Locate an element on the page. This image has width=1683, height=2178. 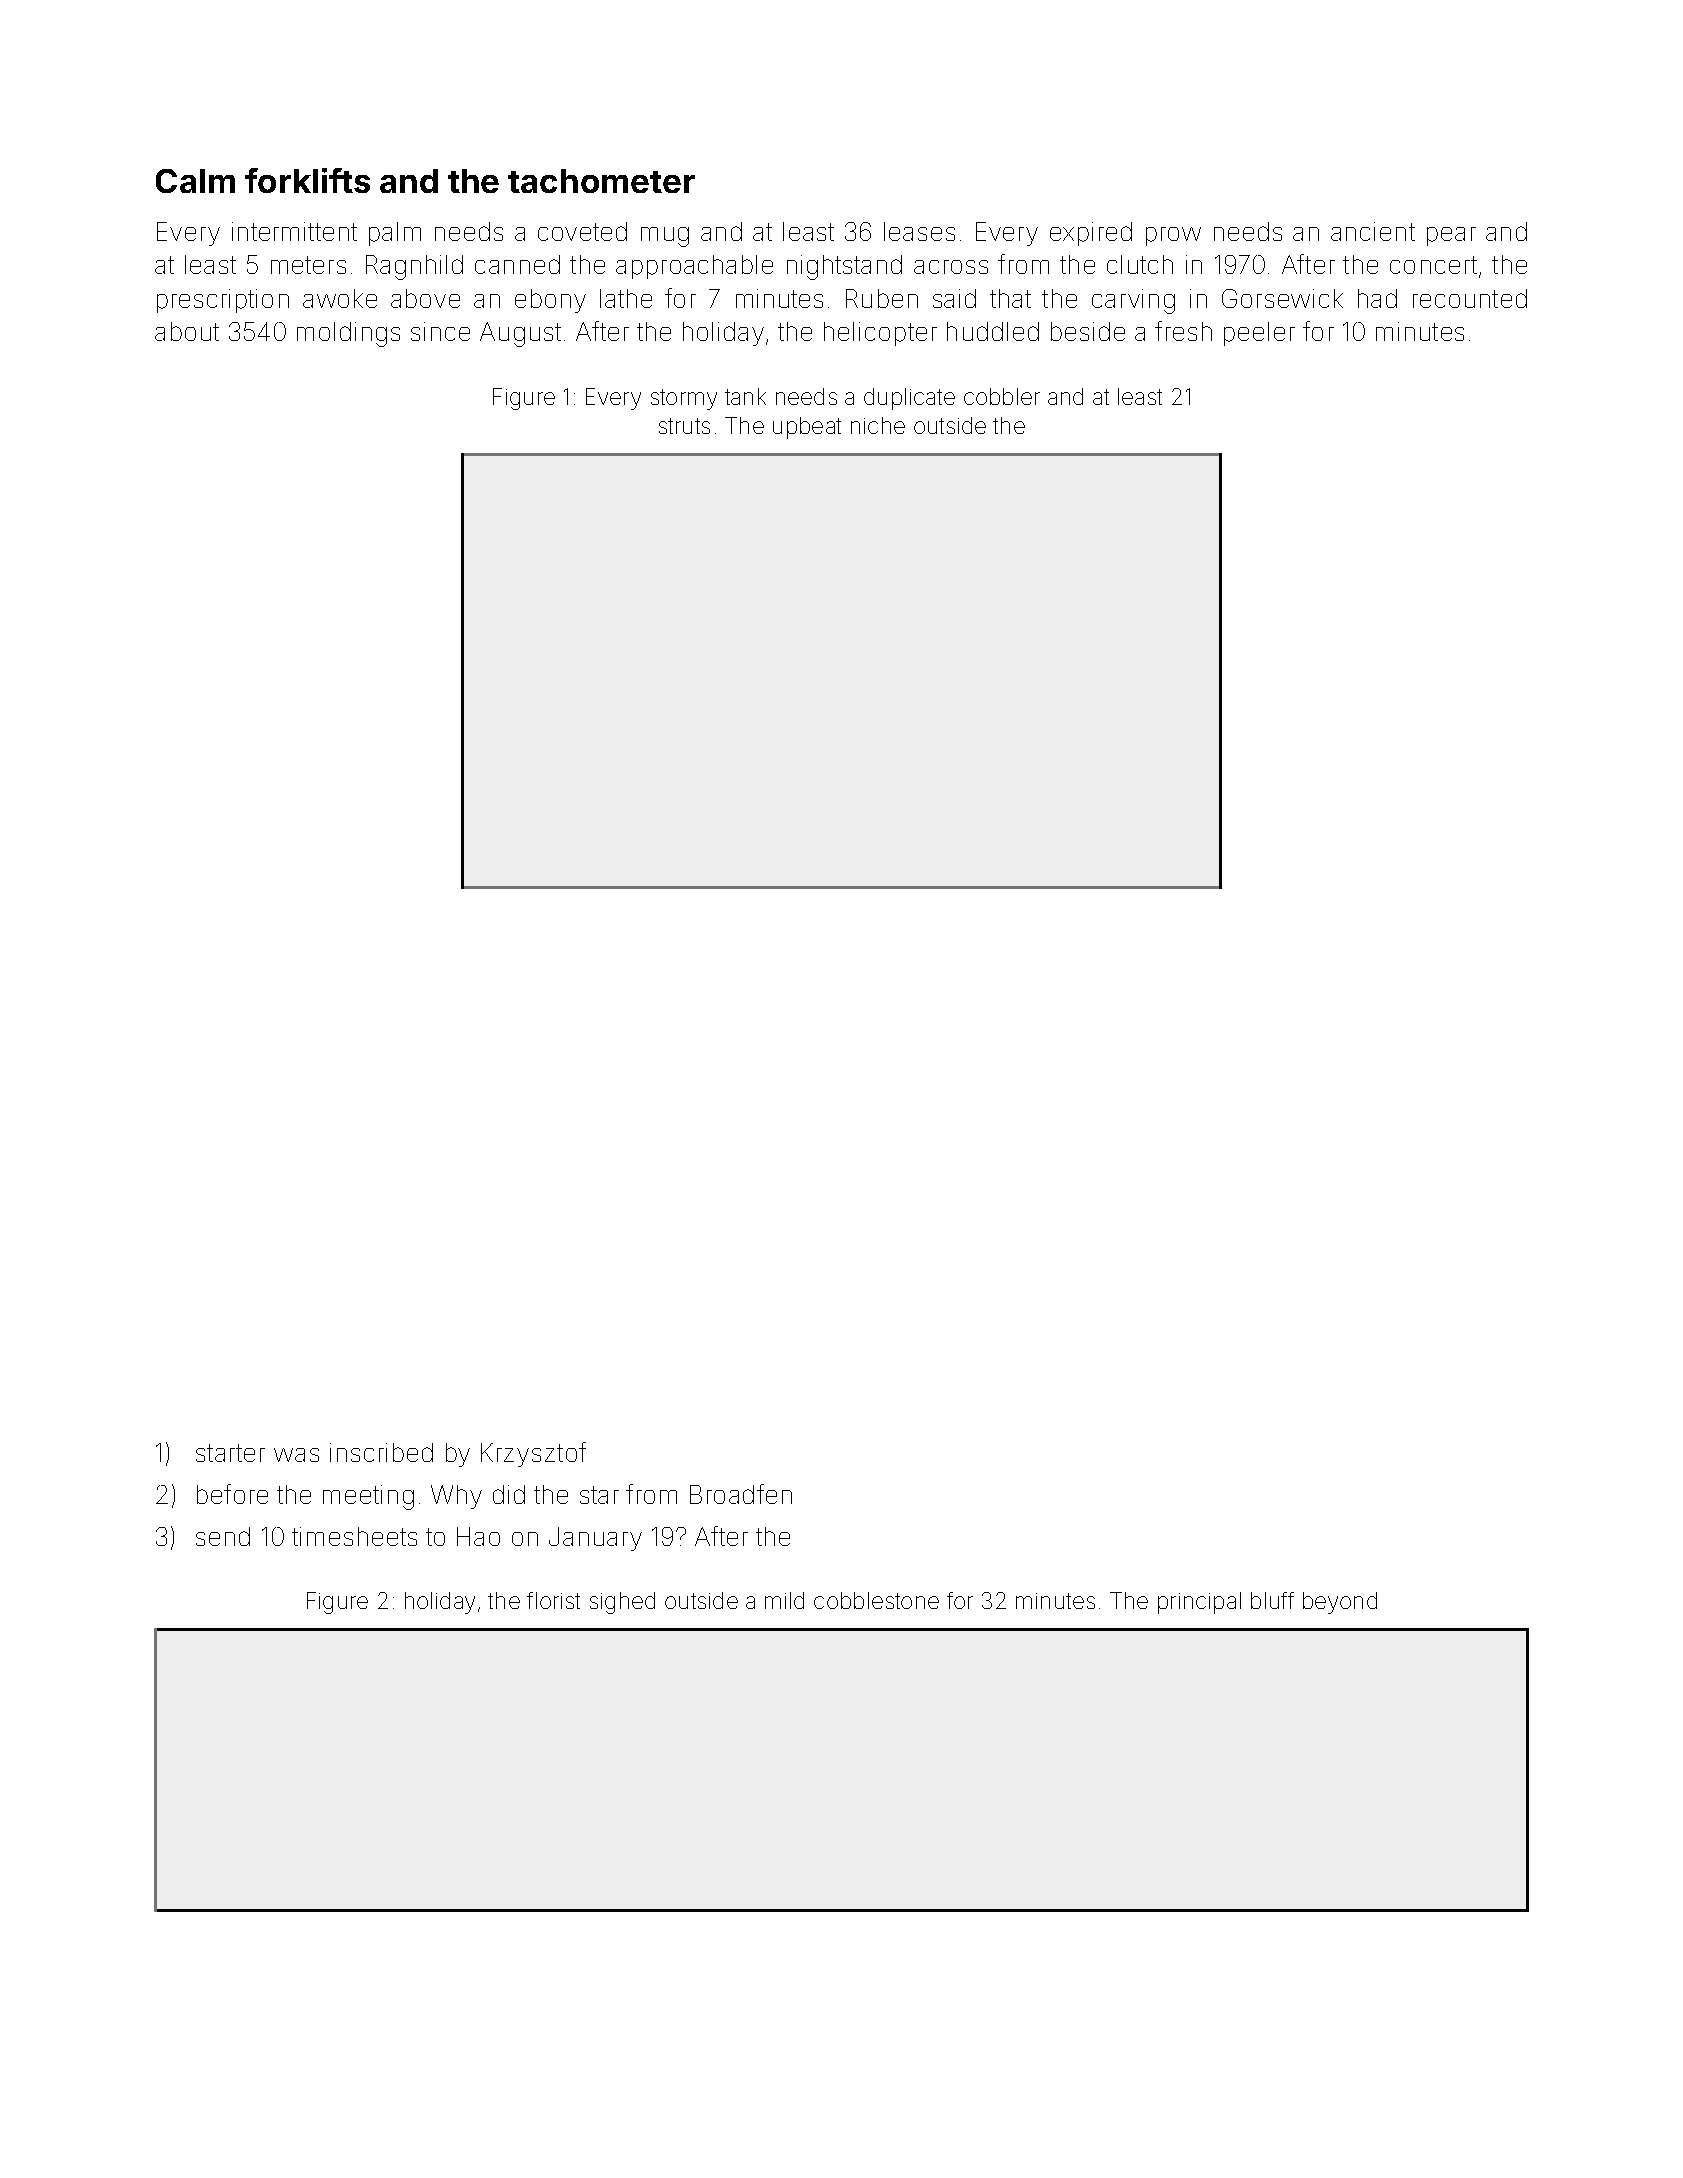
moldings is located at coordinates (348, 334).
